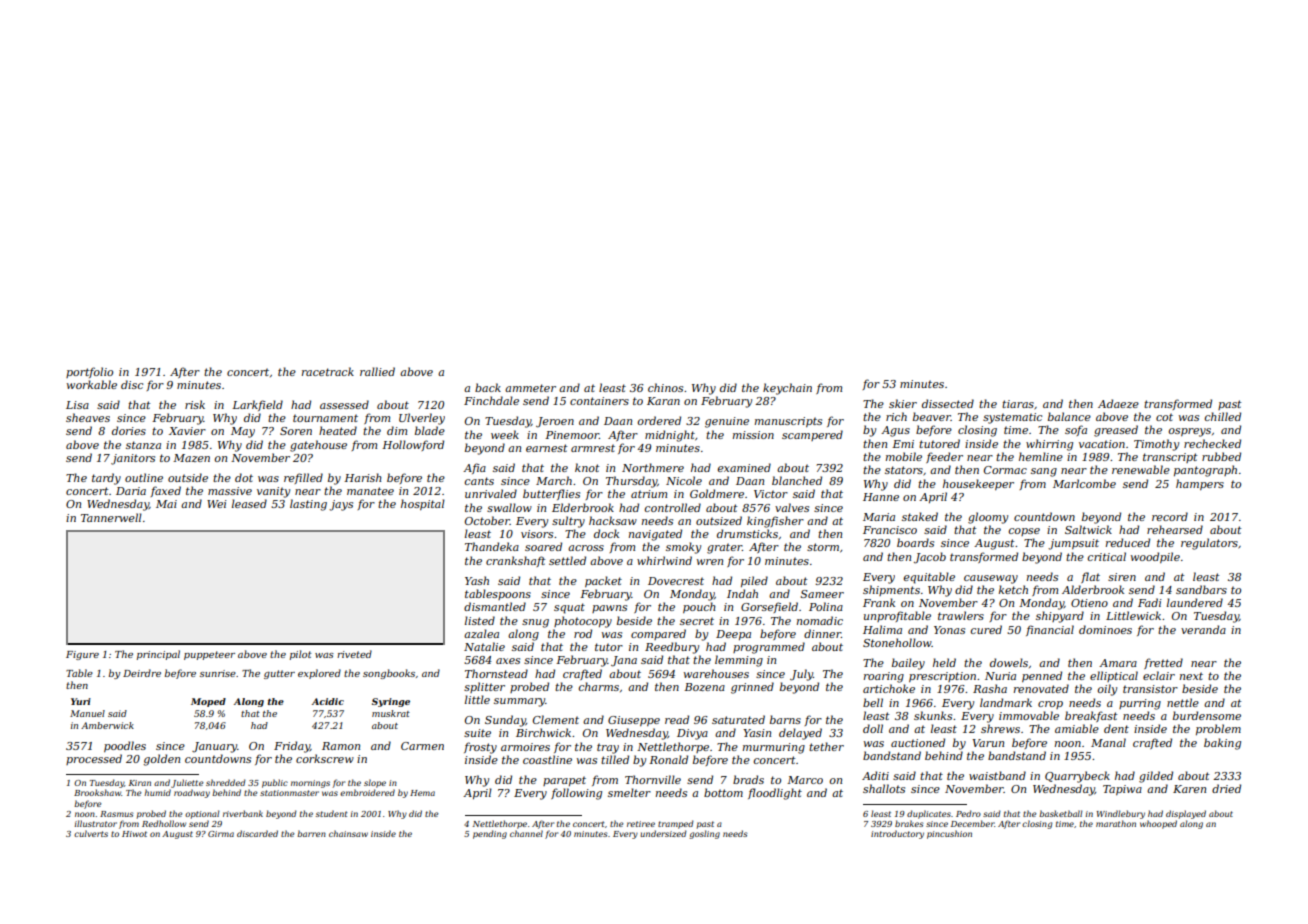  Describe the element at coordinates (82, 655) in the screenshot. I see `Figure` at that location.
